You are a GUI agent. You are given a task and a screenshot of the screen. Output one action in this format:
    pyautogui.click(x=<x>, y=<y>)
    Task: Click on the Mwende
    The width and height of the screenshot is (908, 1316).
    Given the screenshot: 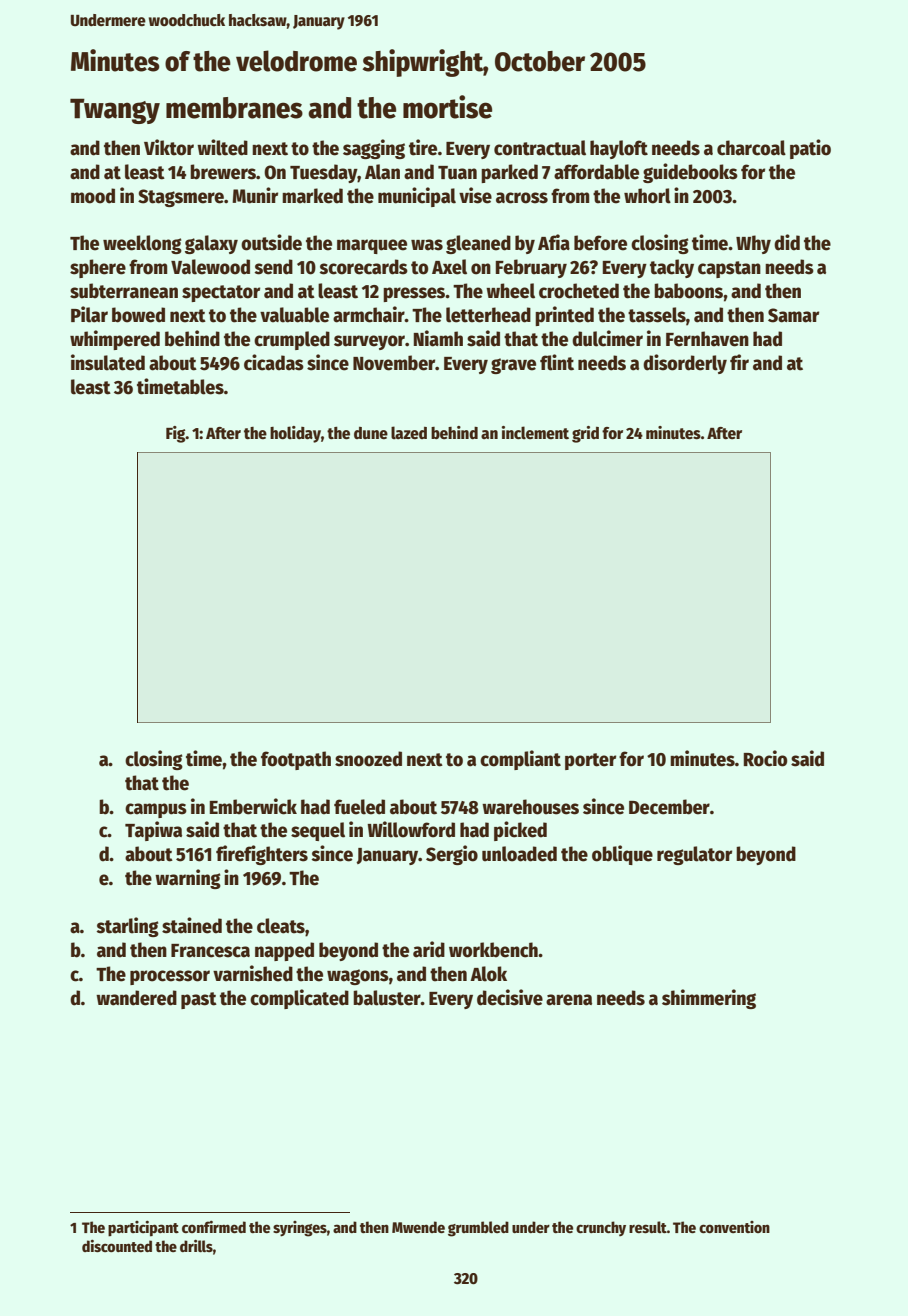 What is the action you would take?
    pyautogui.click(x=418, y=1227)
